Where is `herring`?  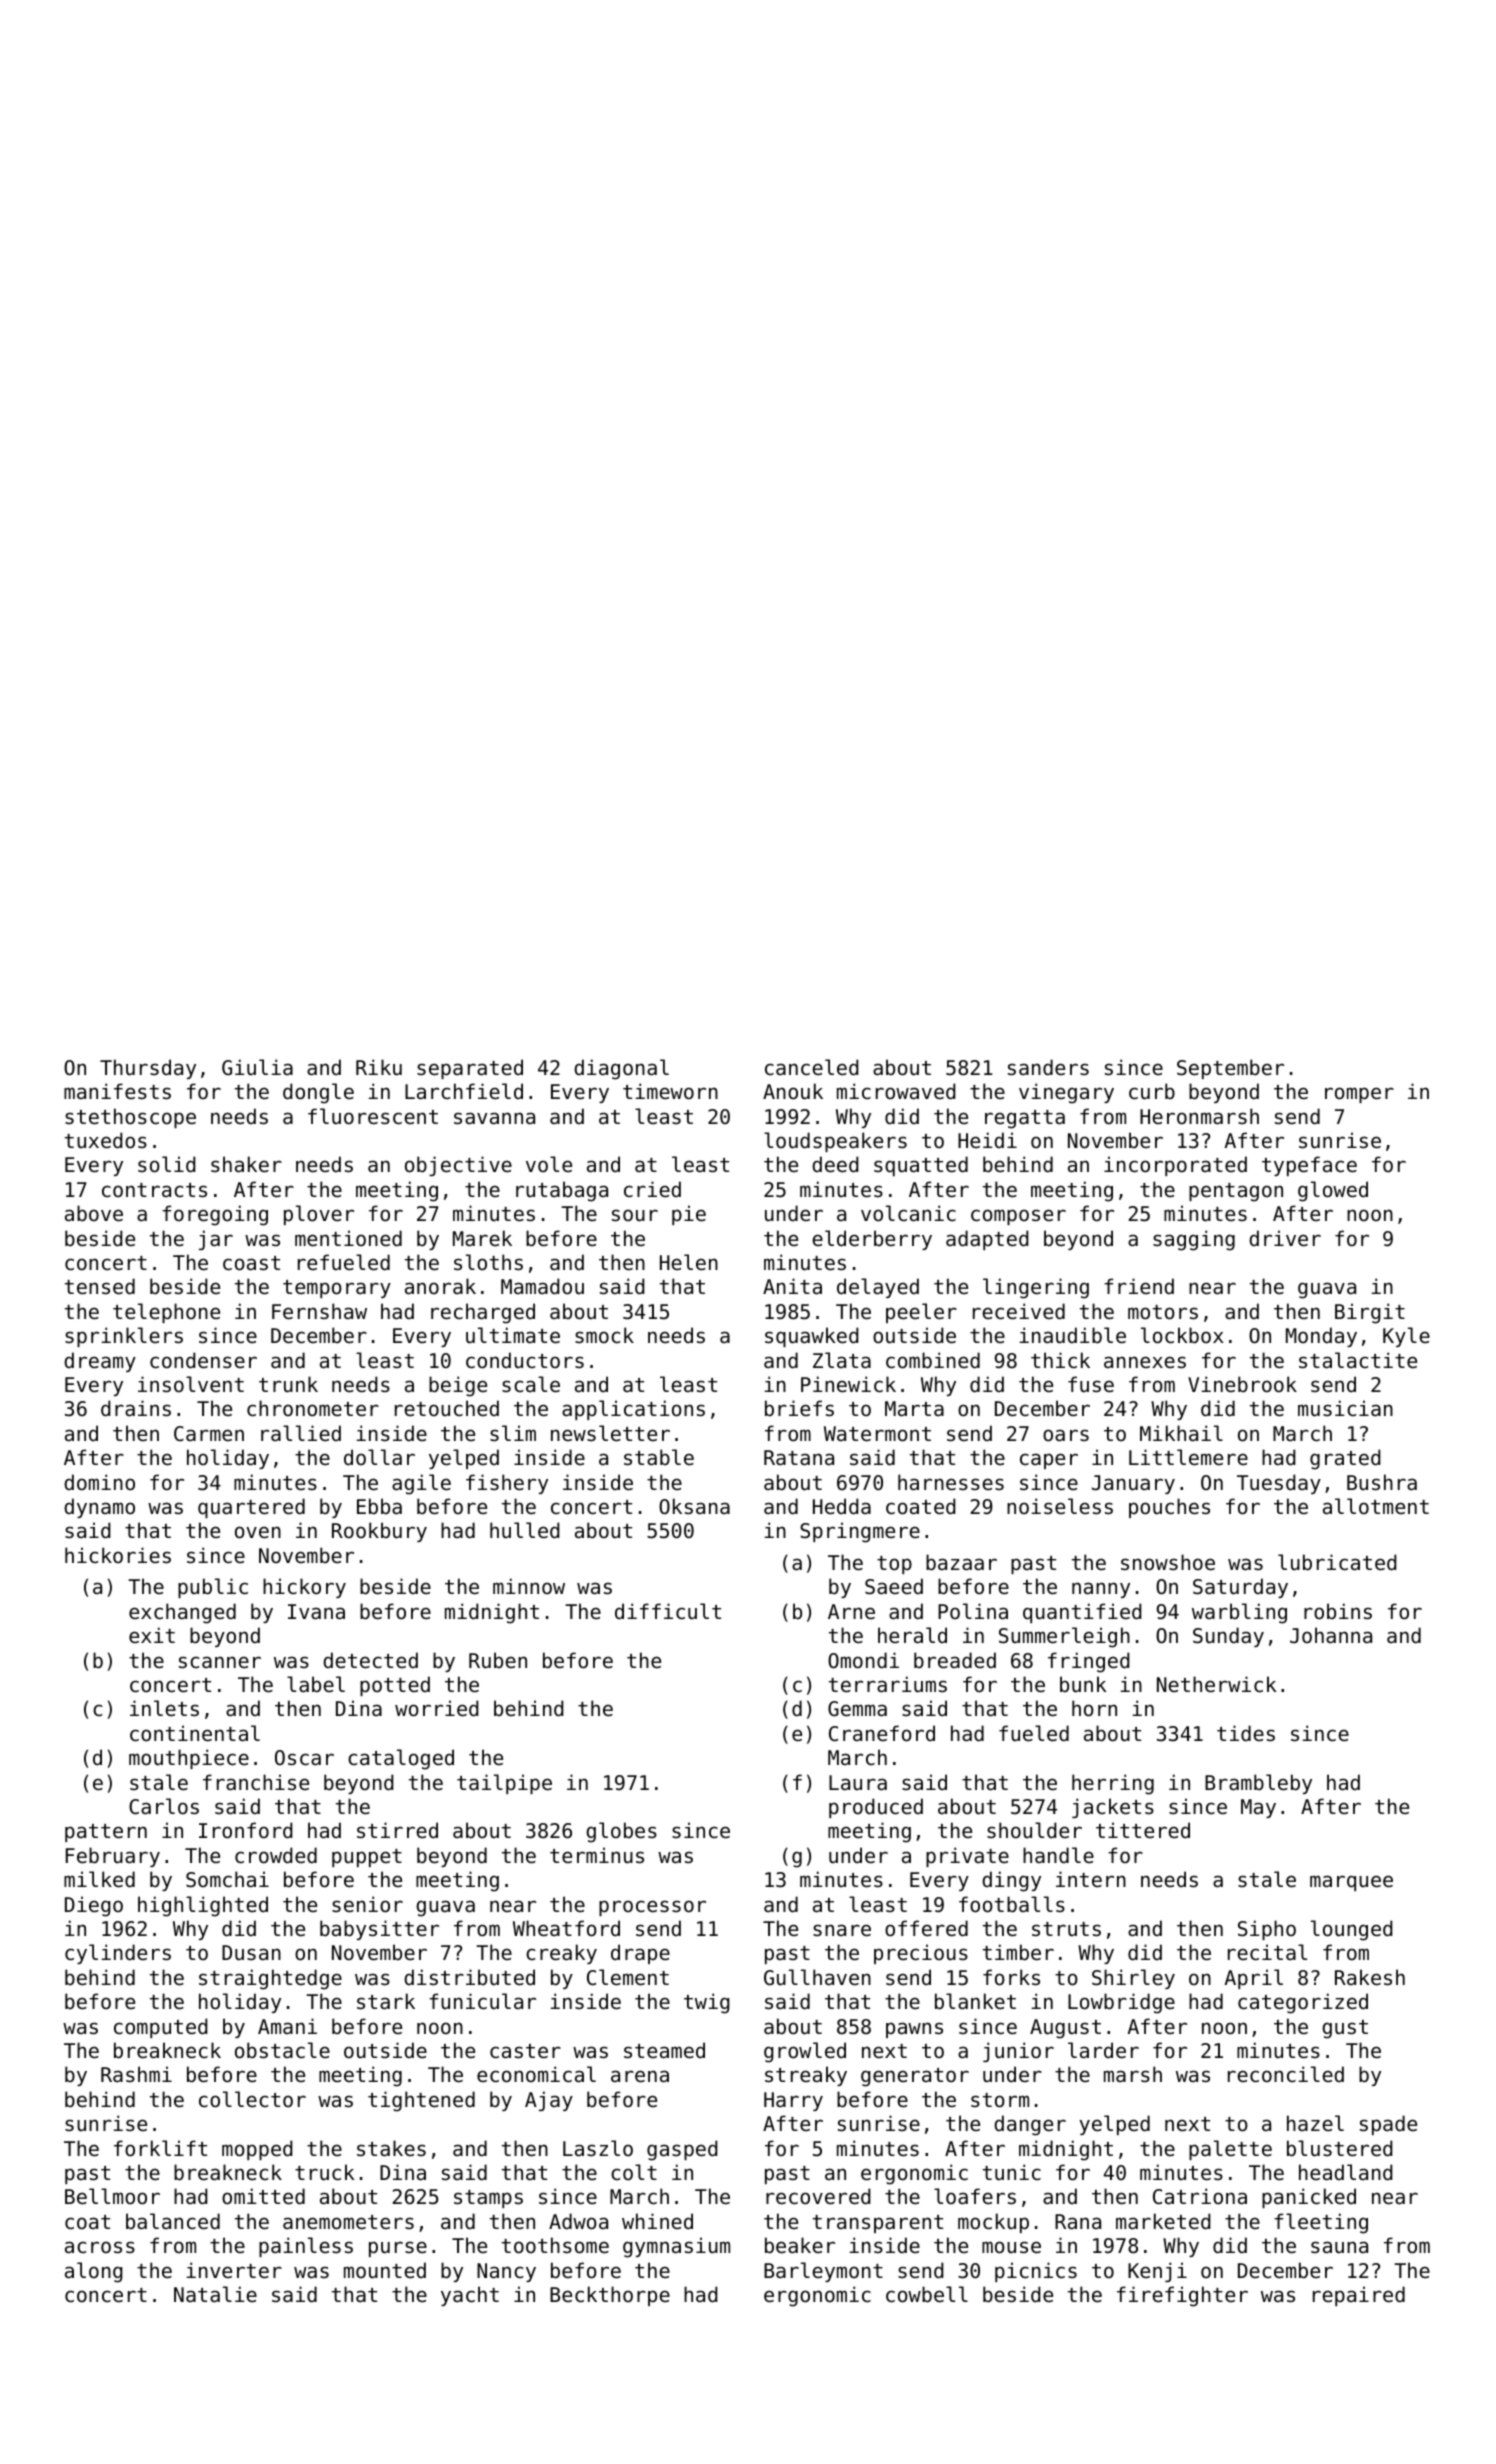
herring is located at coordinates (1113, 1784).
